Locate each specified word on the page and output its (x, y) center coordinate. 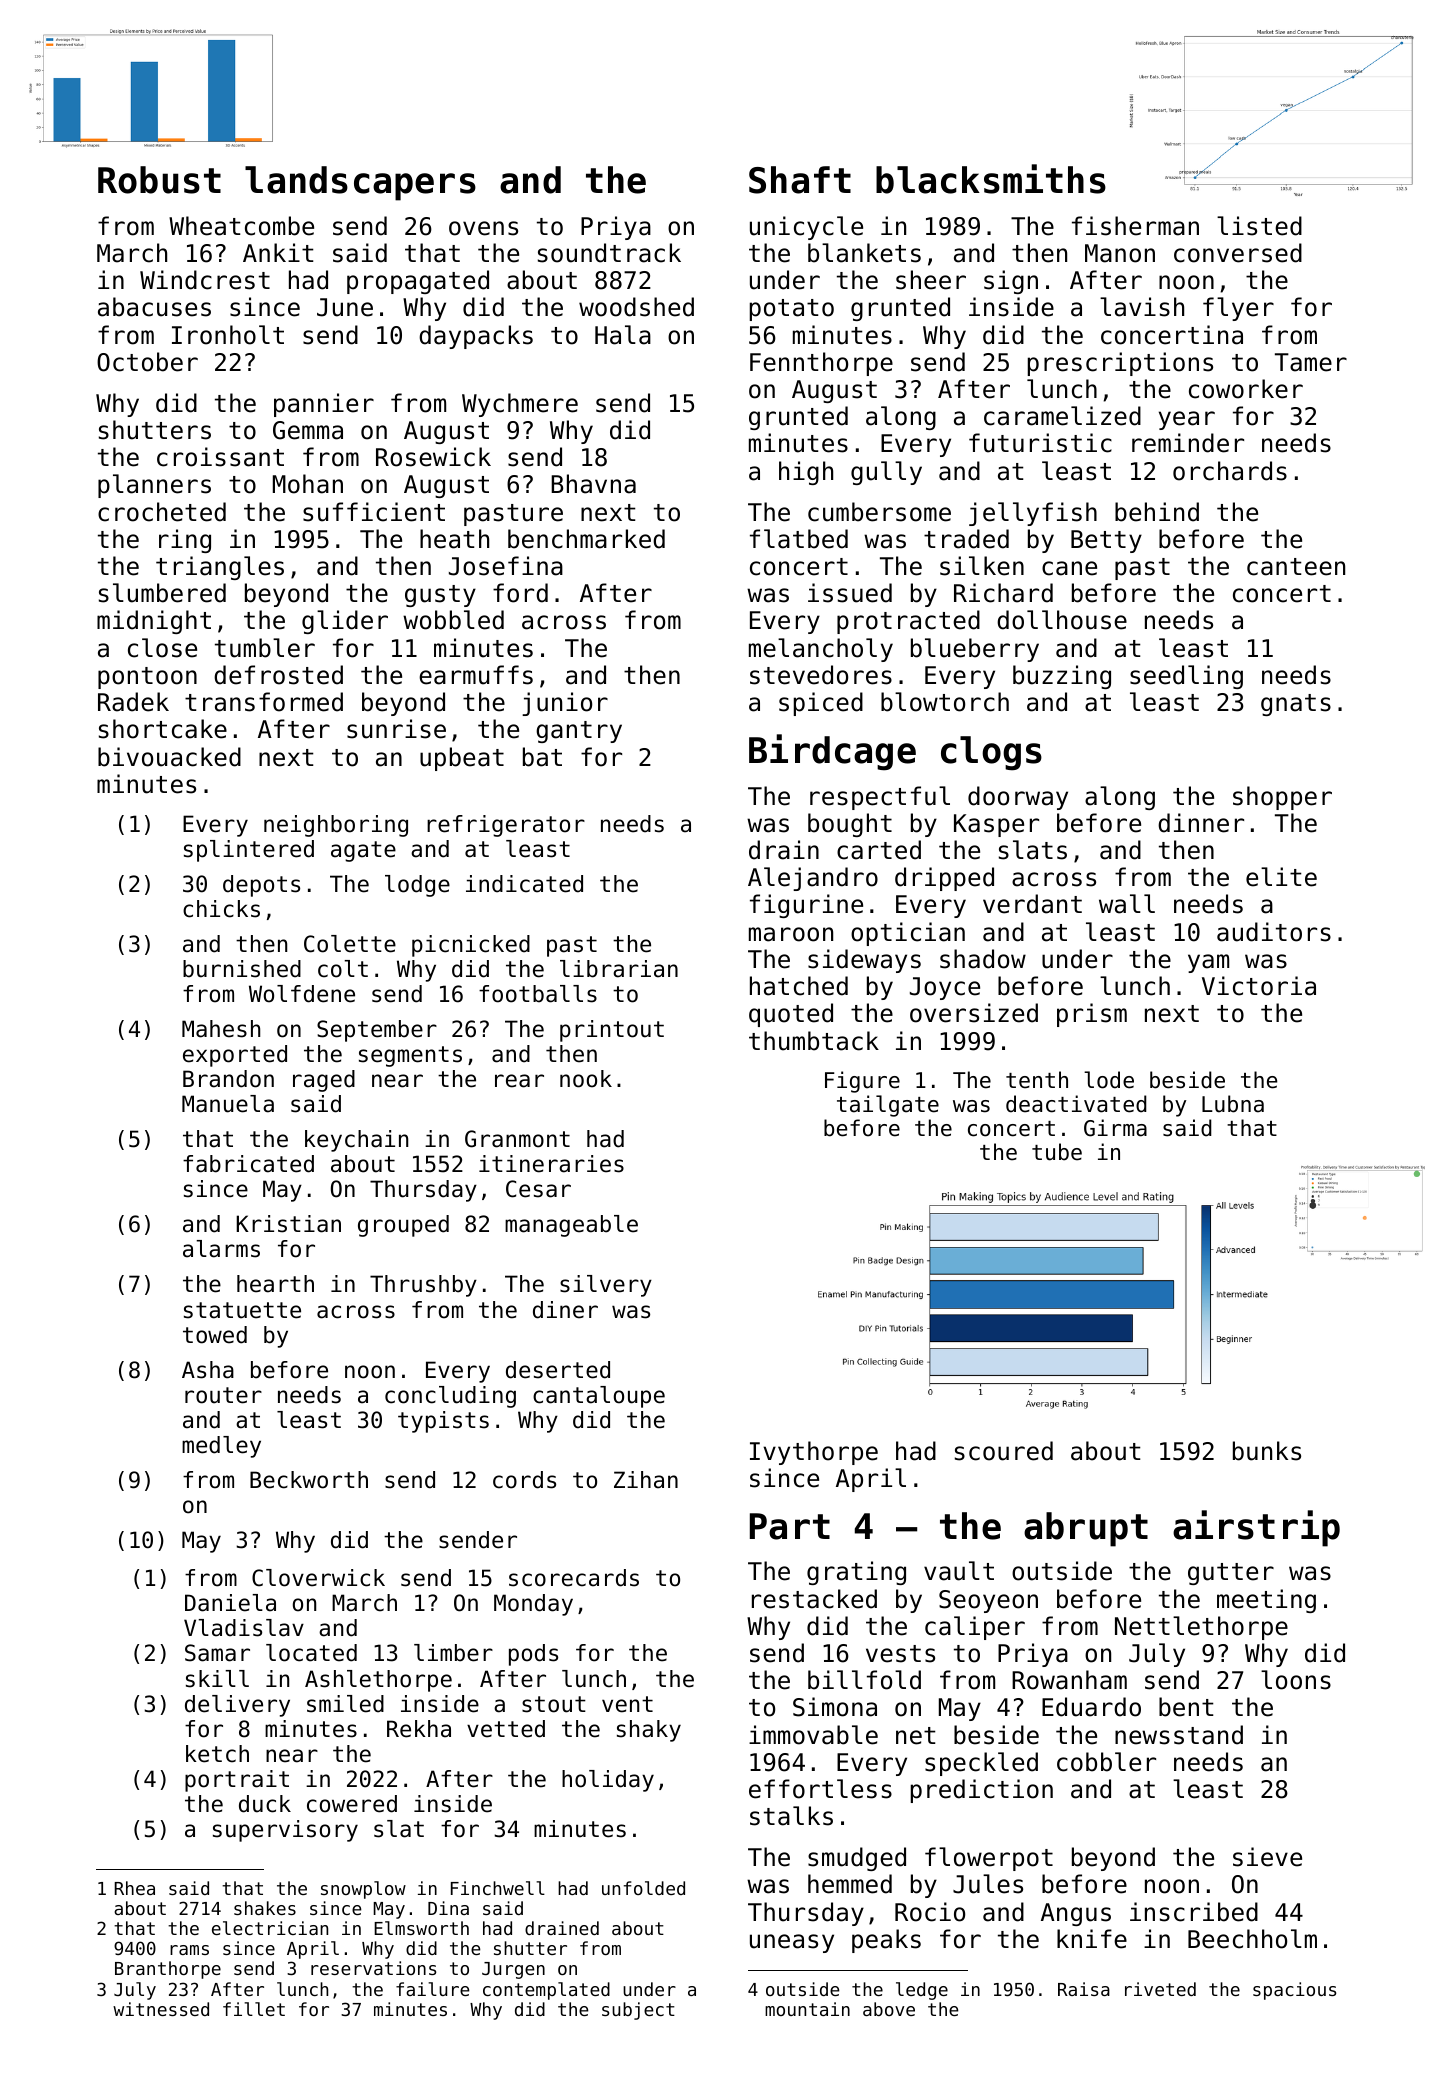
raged (324, 1081)
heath (454, 539)
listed (1259, 226)
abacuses (154, 307)
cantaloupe (599, 1397)
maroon (791, 934)
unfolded (643, 1888)
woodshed (636, 307)
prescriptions (1120, 364)
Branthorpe (168, 1970)
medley (221, 1447)
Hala (623, 335)
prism (1092, 1015)
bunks (1267, 1451)
